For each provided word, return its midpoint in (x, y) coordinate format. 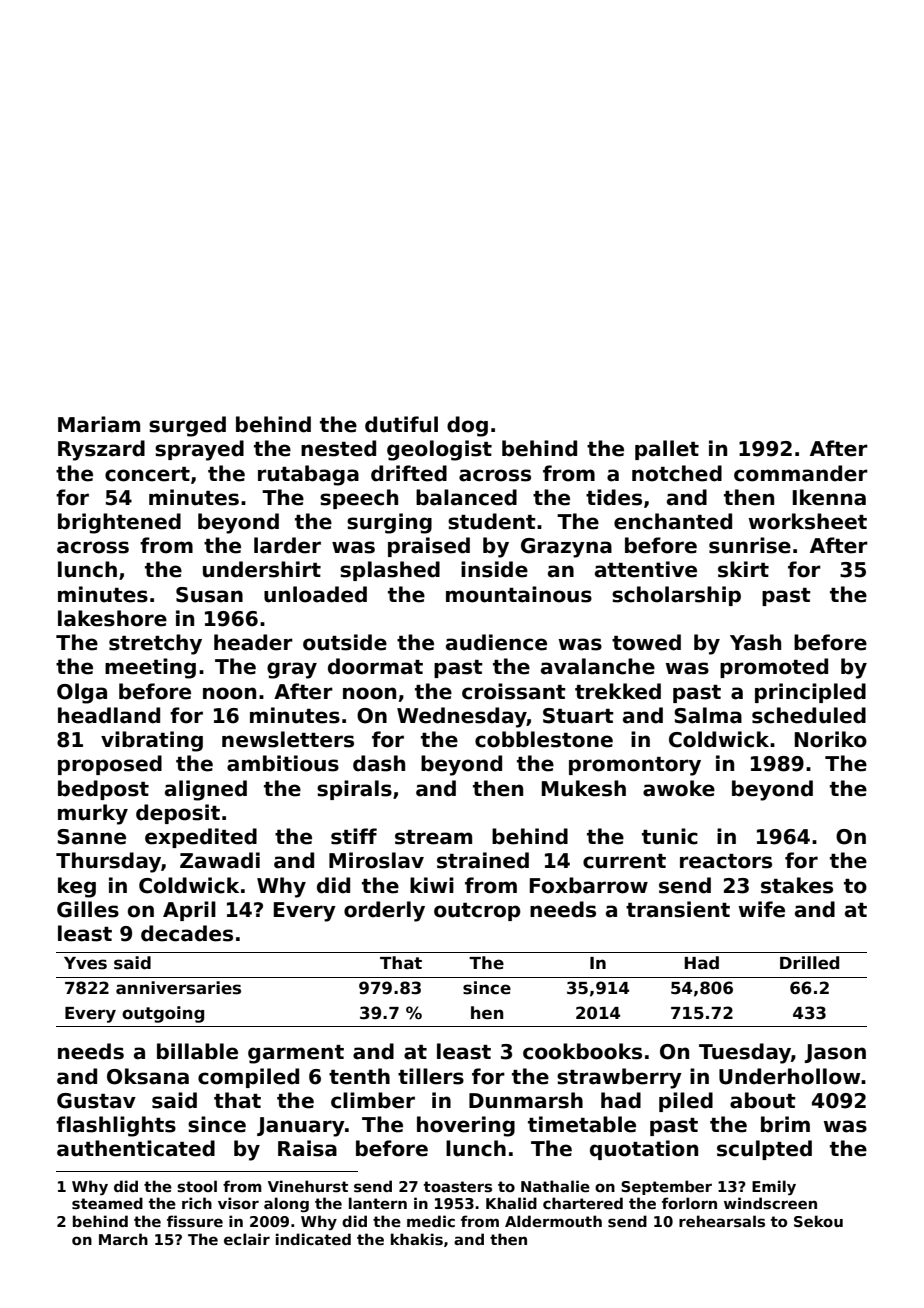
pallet (667, 450)
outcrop (477, 912)
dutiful (401, 424)
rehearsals (722, 1221)
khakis (417, 1239)
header (253, 642)
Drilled (809, 963)
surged (187, 426)
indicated (313, 1239)
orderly (384, 911)
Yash (755, 642)
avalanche (598, 666)
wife (761, 909)
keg (77, 887)
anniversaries (178, 988)
